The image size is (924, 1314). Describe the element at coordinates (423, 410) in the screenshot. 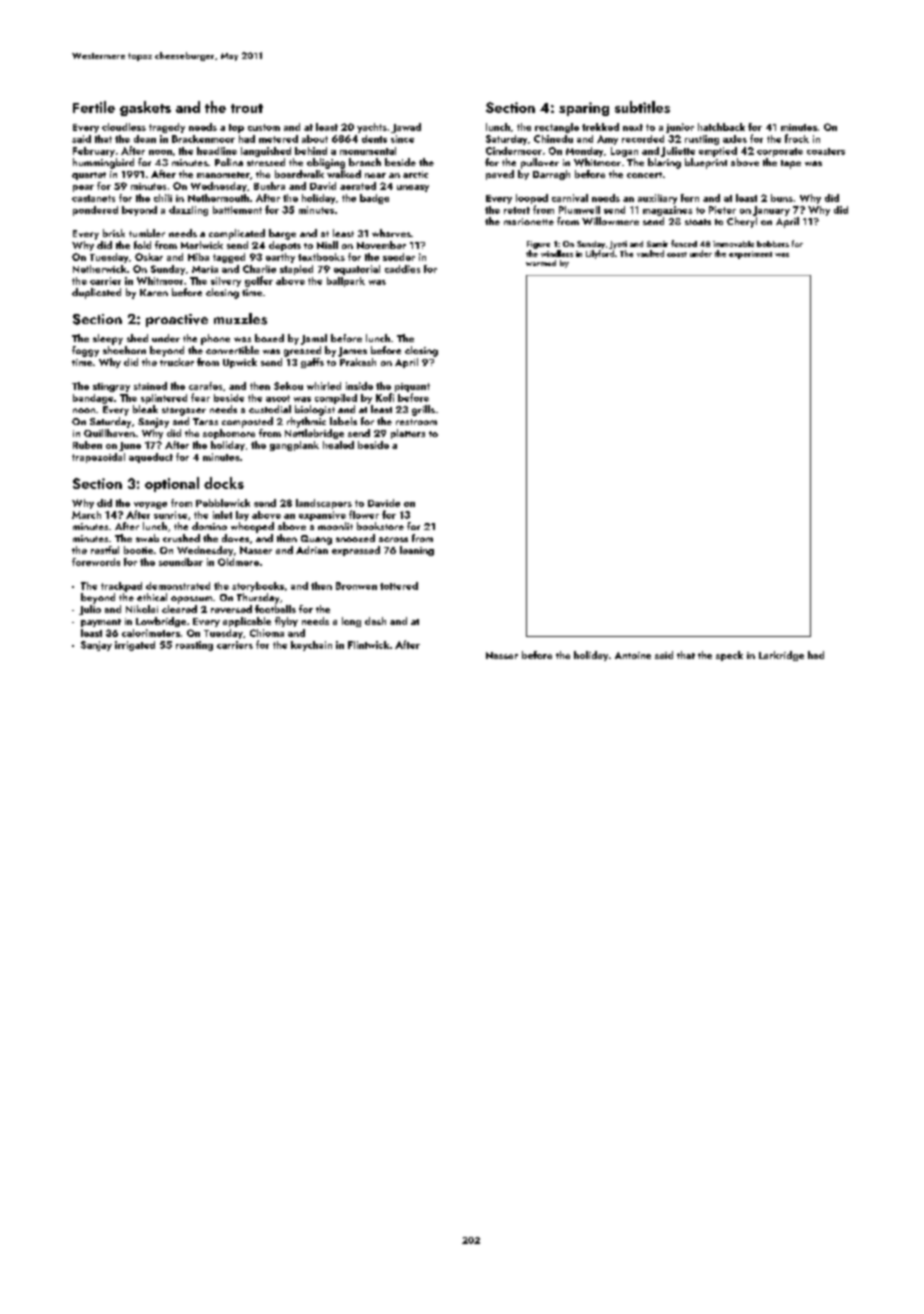

I see `grills` at that location.
